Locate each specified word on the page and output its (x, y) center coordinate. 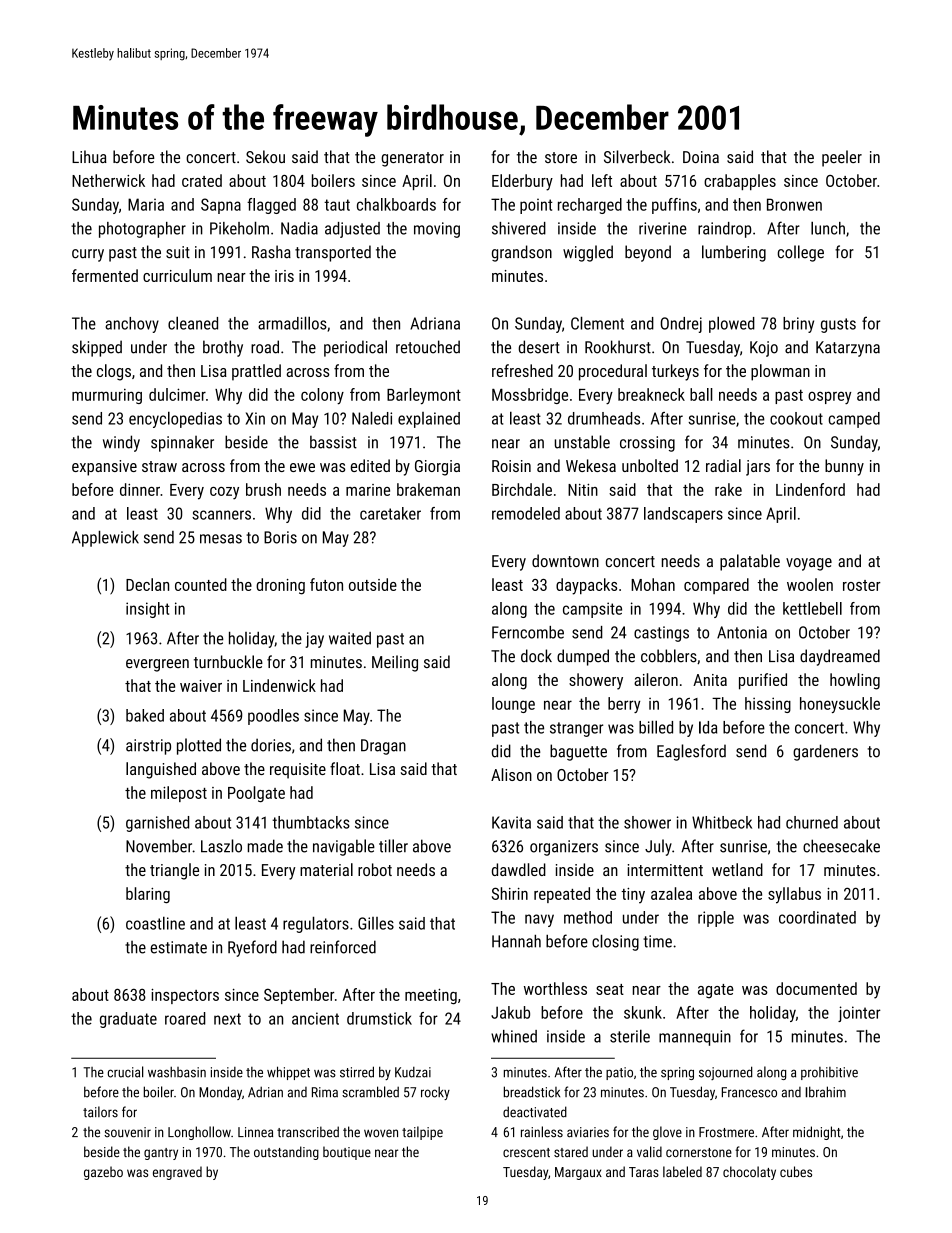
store (561, 157)
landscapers (683, 515)
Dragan (383, 747)
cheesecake (841, 846)
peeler (842, 158)
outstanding (286, 1153)
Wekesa (591, 465)
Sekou (265, 156)
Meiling (395, 663)
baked (145, 715)
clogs (114, 372)
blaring (148, 895)
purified (763, 681)
